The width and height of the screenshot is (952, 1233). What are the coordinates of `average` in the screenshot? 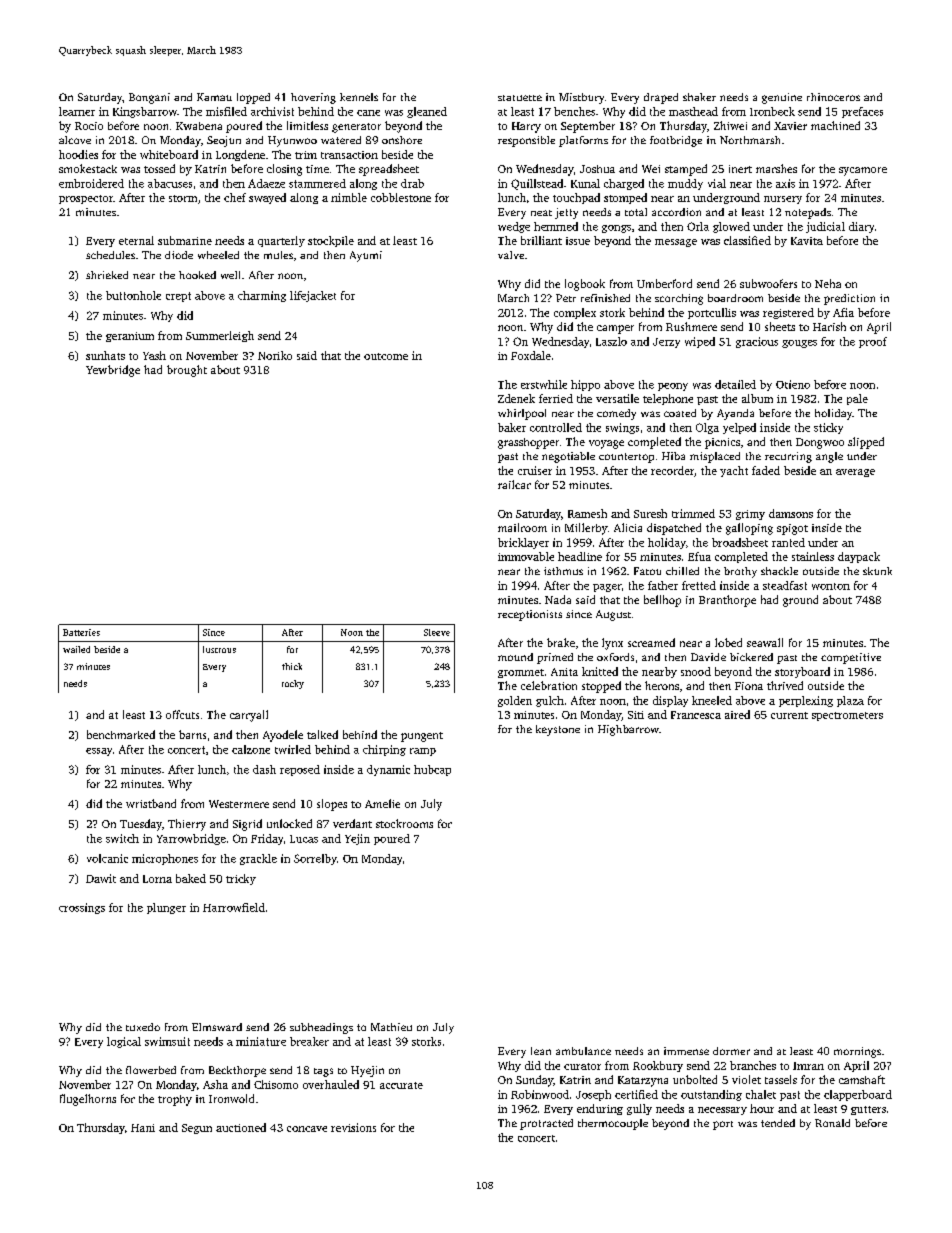 It's located at (855, 473).
